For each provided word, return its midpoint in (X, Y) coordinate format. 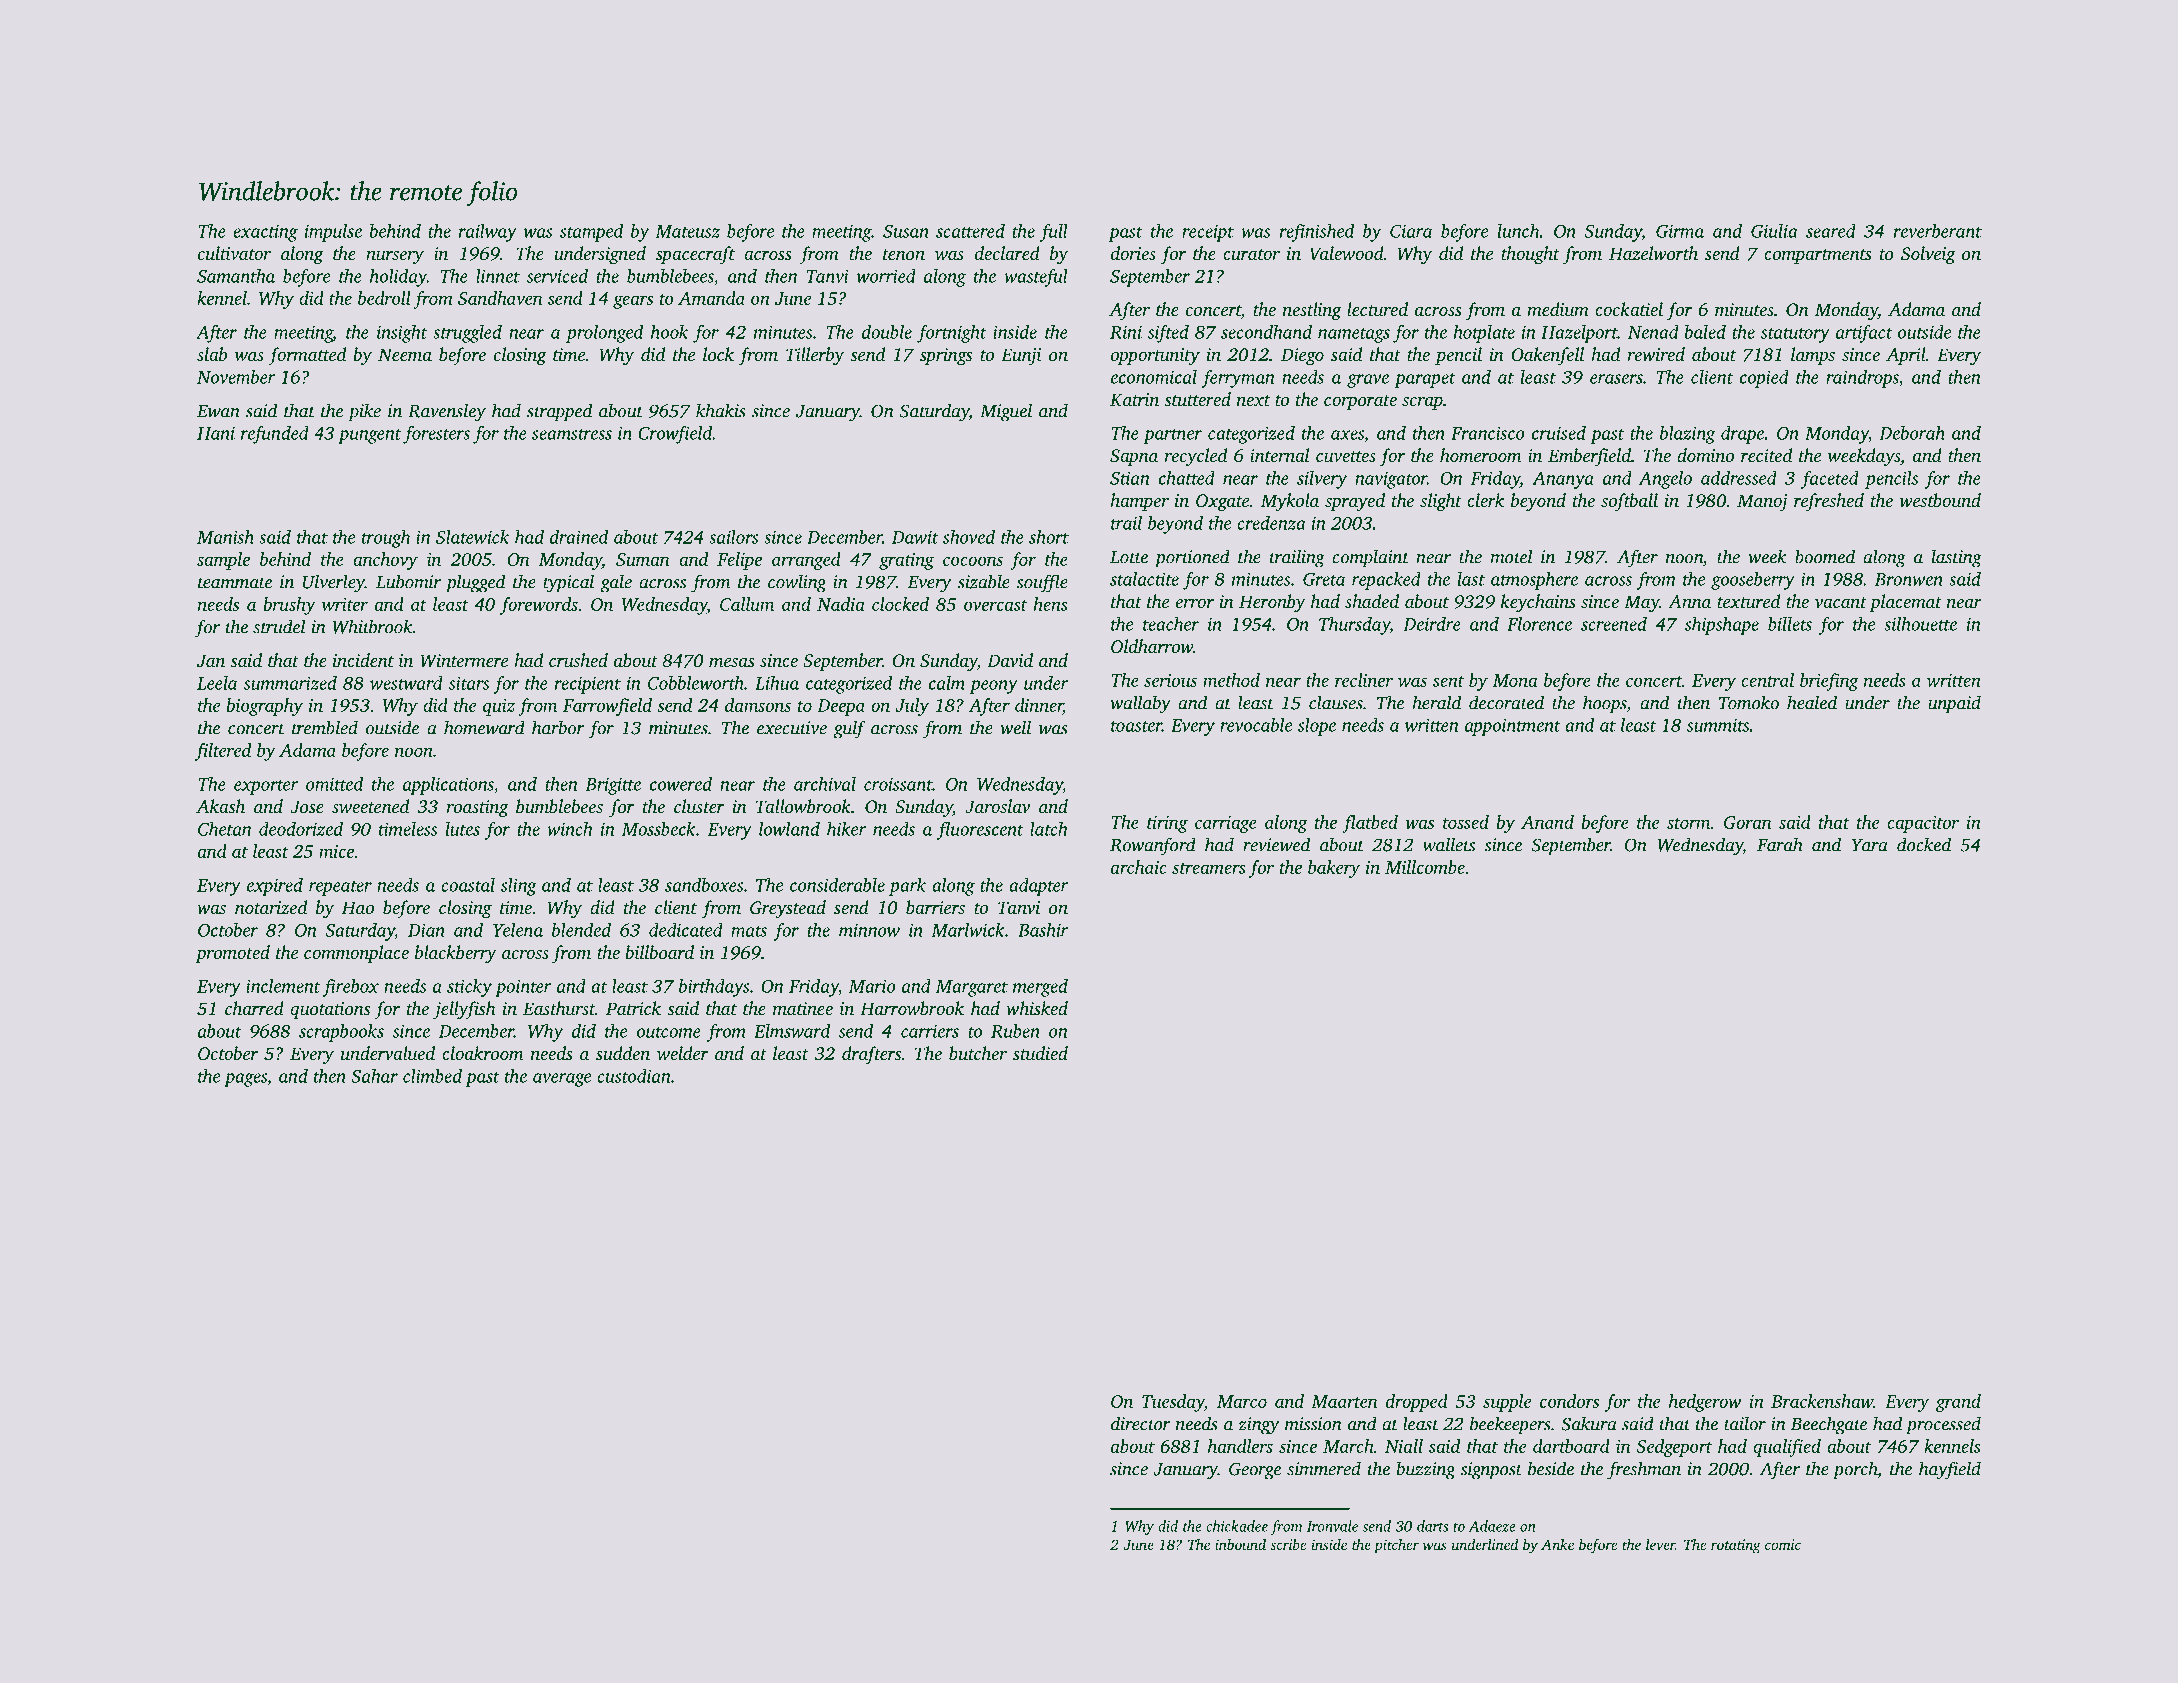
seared (1831, 231)
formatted (307, 356)
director (1141, 1423)
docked (1924, 844)
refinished (1317, 233)
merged (1040, 988)
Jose (307, 807)
